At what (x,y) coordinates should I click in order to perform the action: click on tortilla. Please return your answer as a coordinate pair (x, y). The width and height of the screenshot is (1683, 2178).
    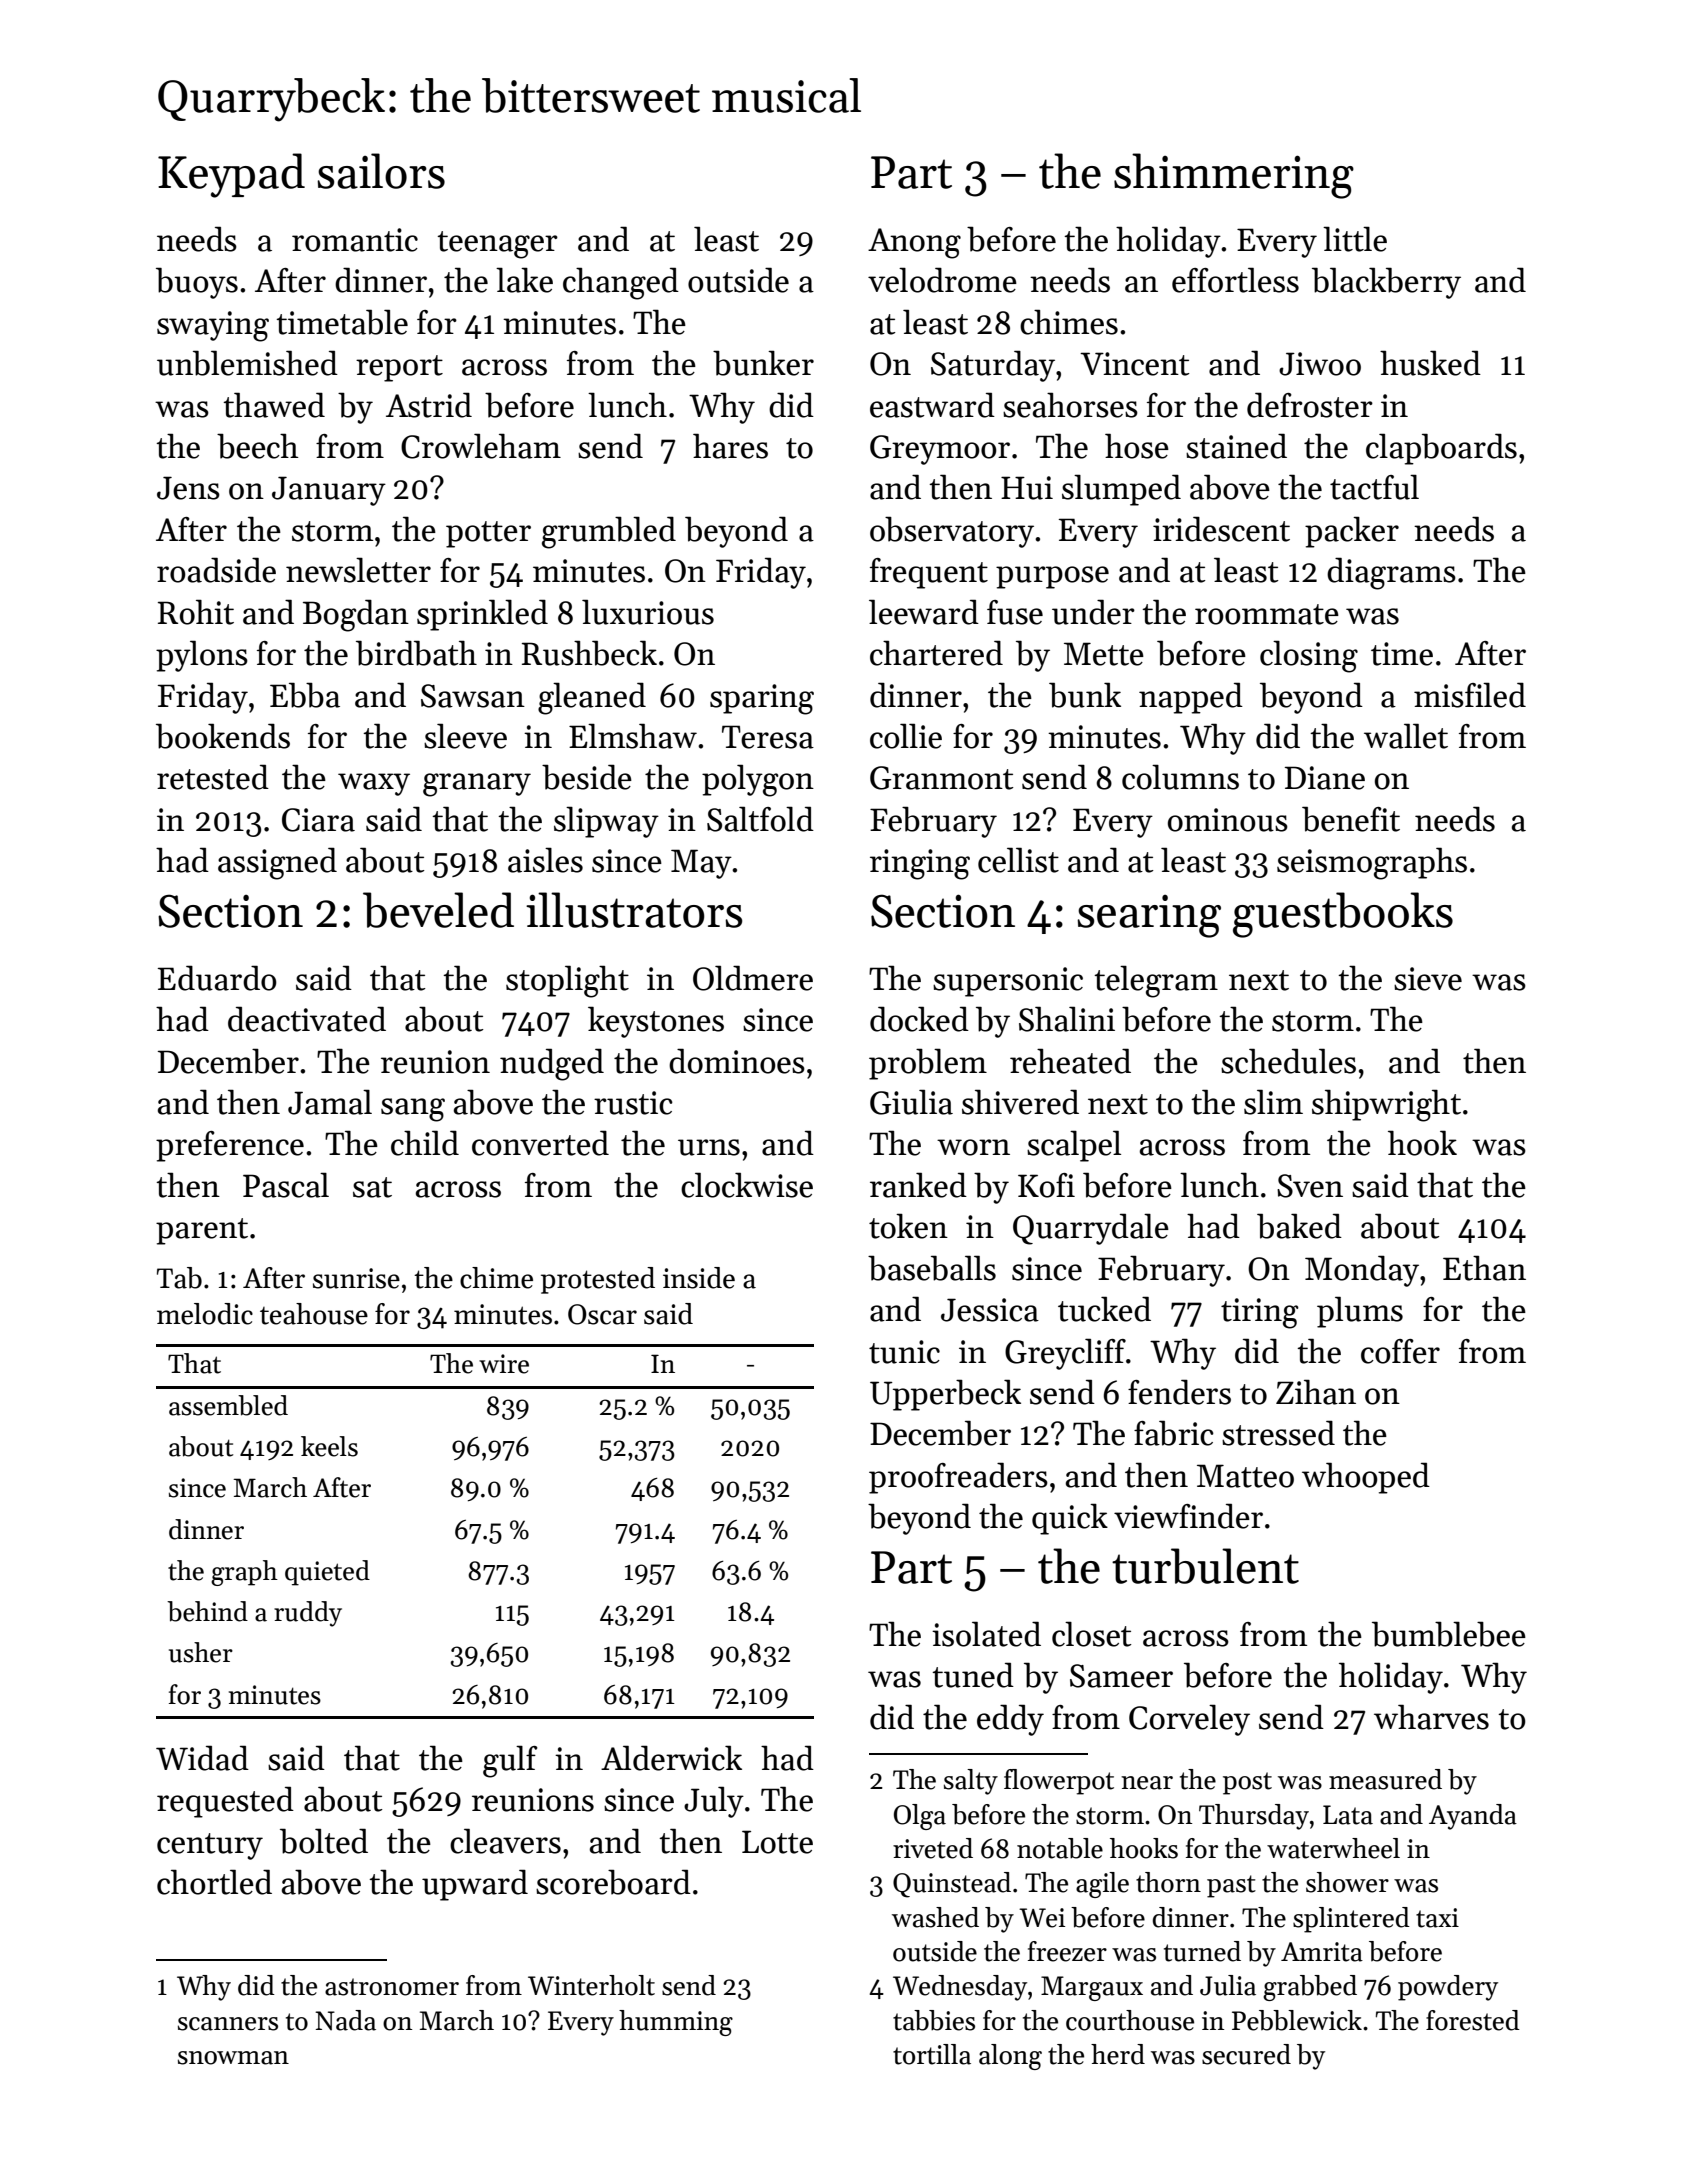
    Looking at the image, I should click on (932, 2054).
